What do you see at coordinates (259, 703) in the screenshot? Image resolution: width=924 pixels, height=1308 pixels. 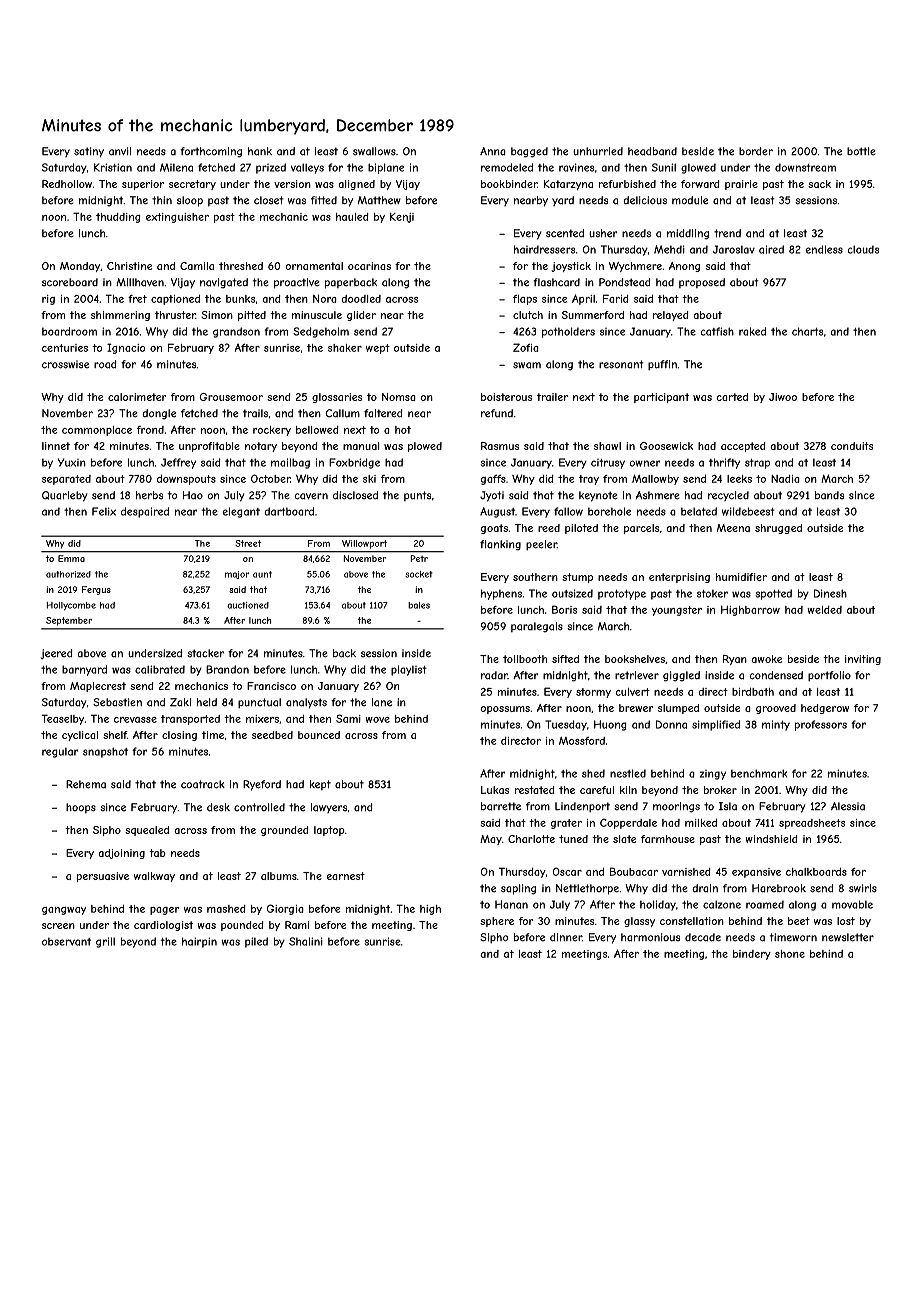 I see `punctual` at bounding box center [259, 703].
